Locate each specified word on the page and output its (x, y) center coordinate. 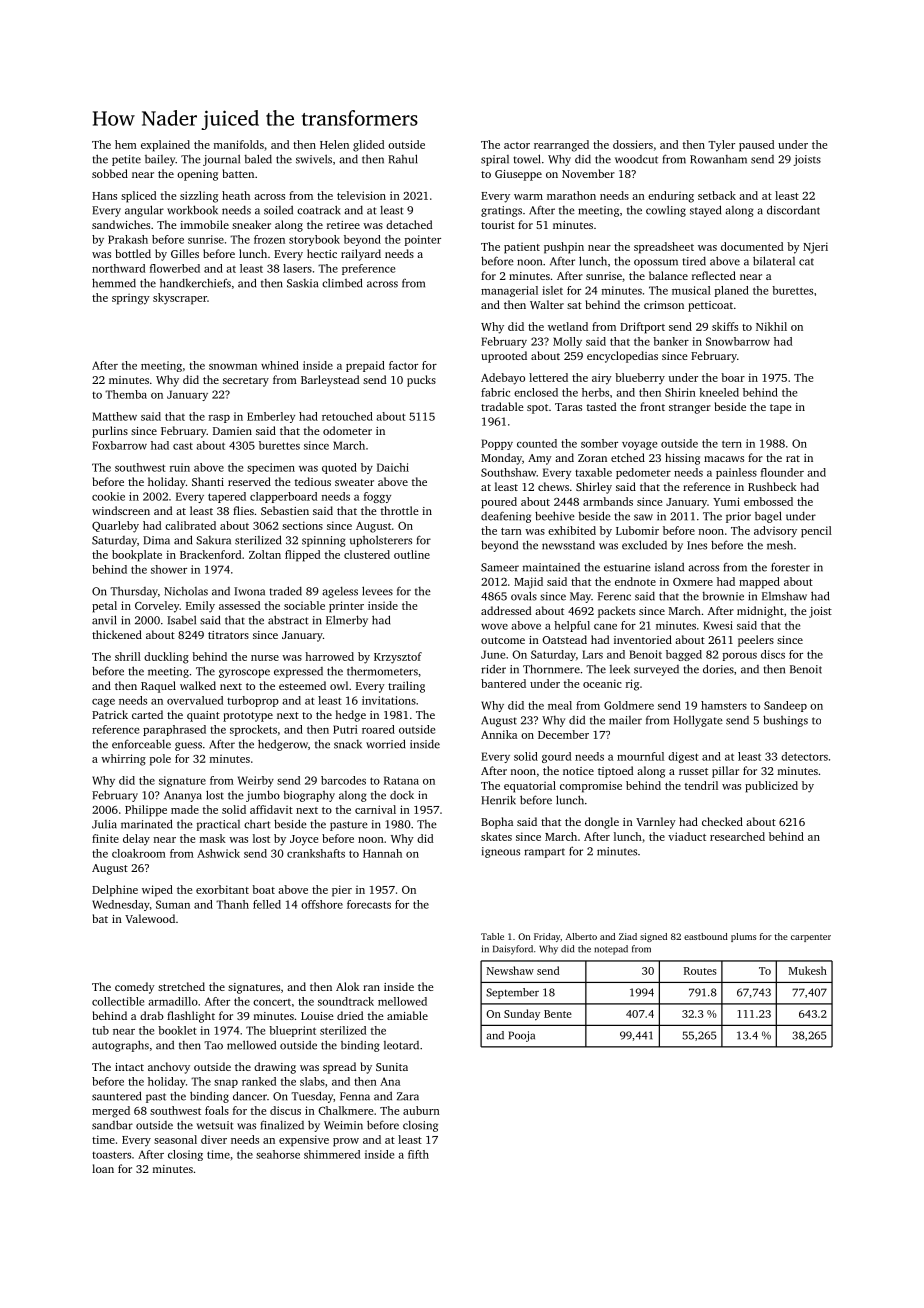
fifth (418, 1154)
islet (552, 290)
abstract (288, 620)
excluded (644, 545)
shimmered (332, 1154)
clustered (367, 554)
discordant (793, 210)
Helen (334, 144)
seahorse (278, 1154)
